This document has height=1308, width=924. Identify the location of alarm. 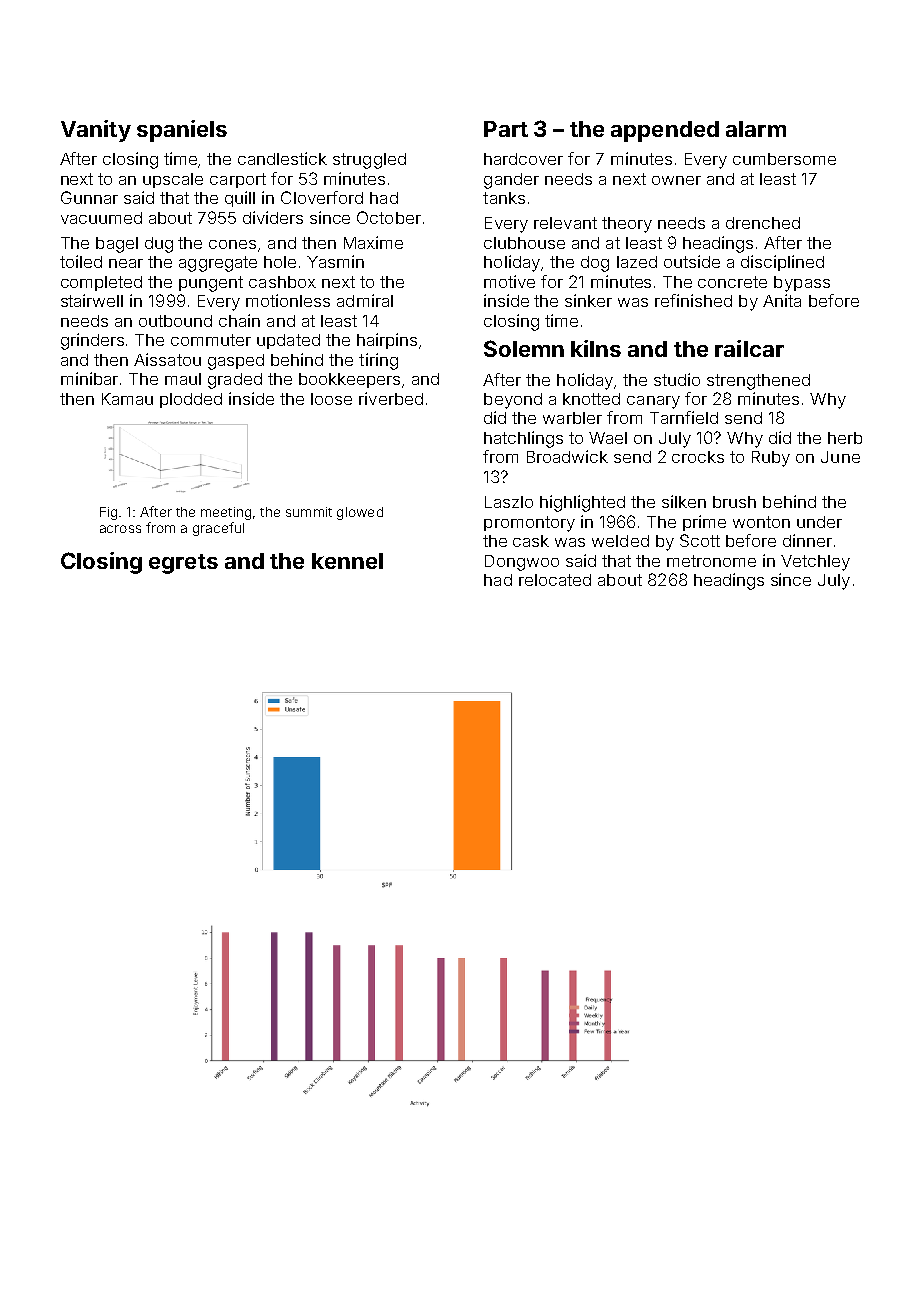
(756, 129).
